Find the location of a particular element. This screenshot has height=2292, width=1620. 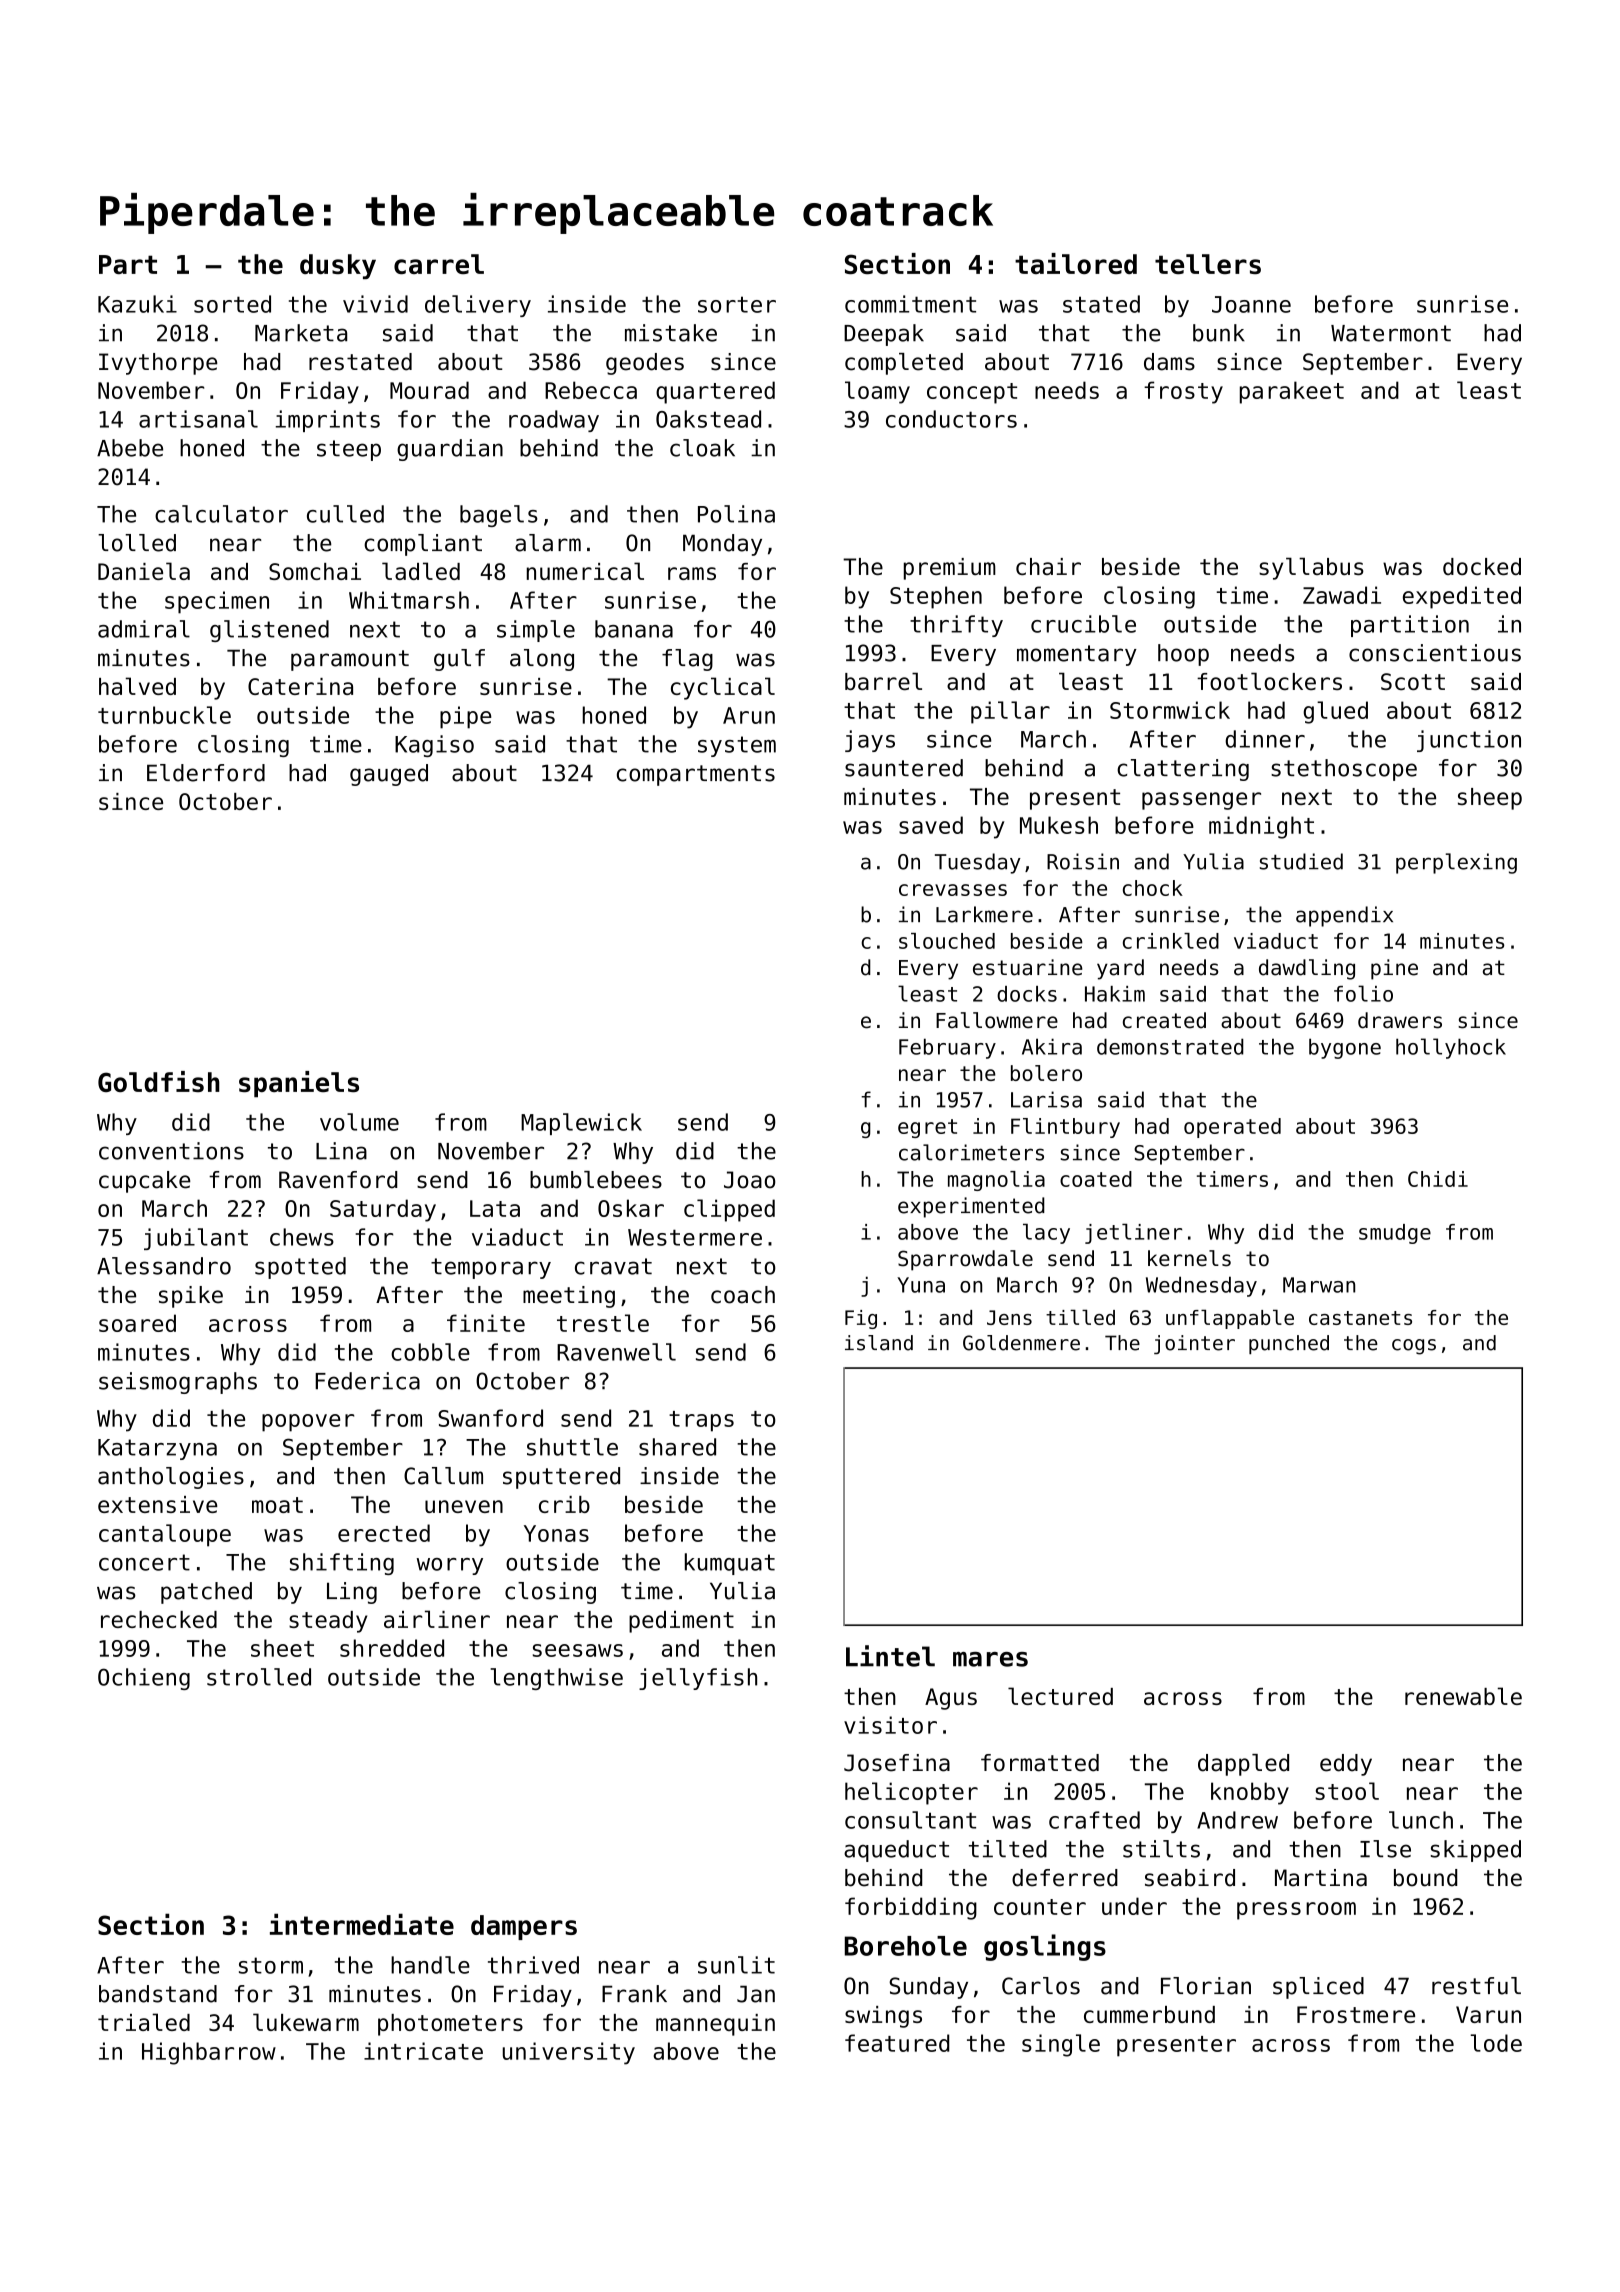

traps is located at coordinates (701, 1421).
